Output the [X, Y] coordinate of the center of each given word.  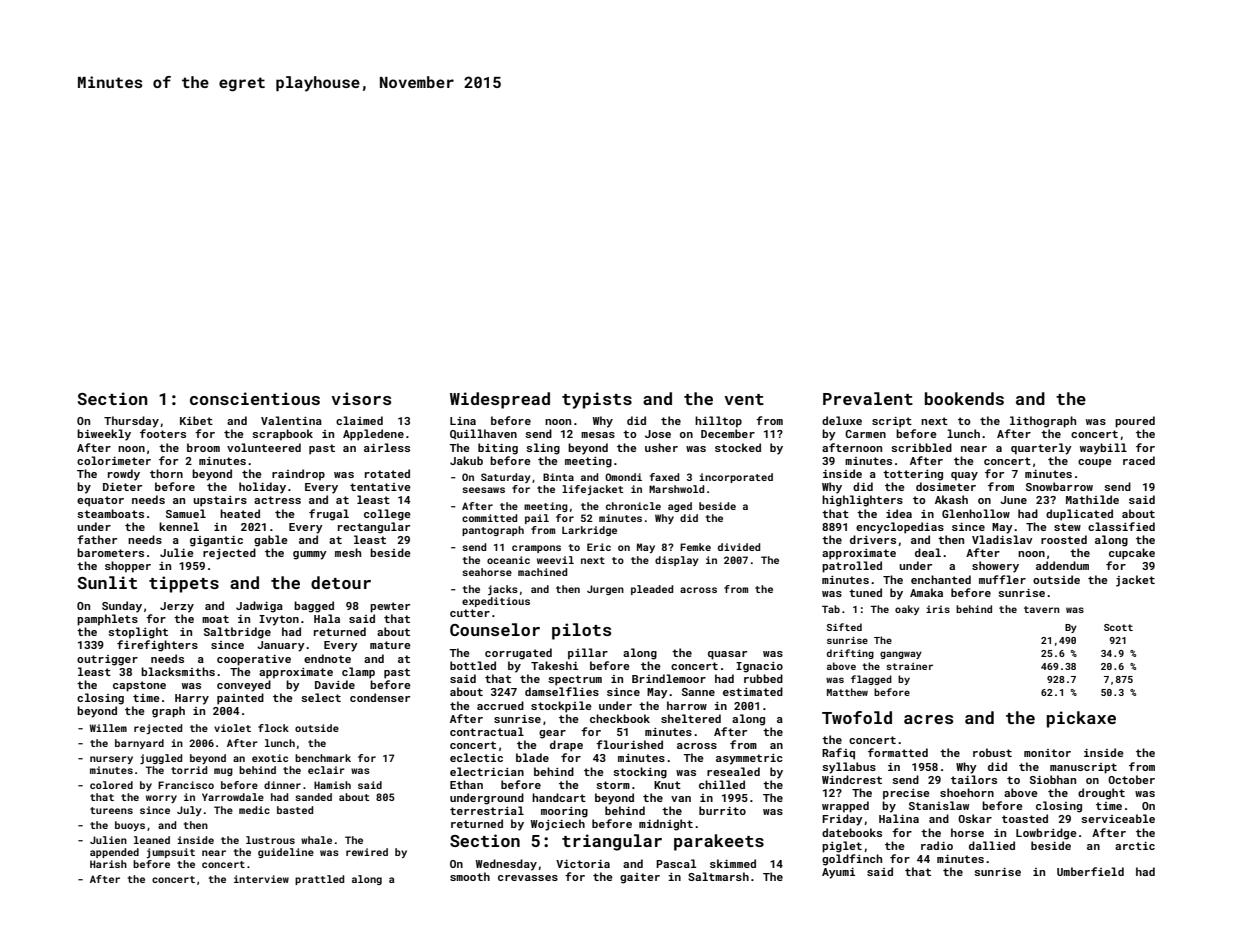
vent [744, 399]
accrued [500, 705]
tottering [913, 475]
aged [680, 507]
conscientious [255, 398]
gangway [901, 655]
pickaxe [1081, 719]
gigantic [216, 541]
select [321, 697]
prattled [319, 880]
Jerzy [177, 607]
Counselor [495, 629]
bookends [964, 398]
